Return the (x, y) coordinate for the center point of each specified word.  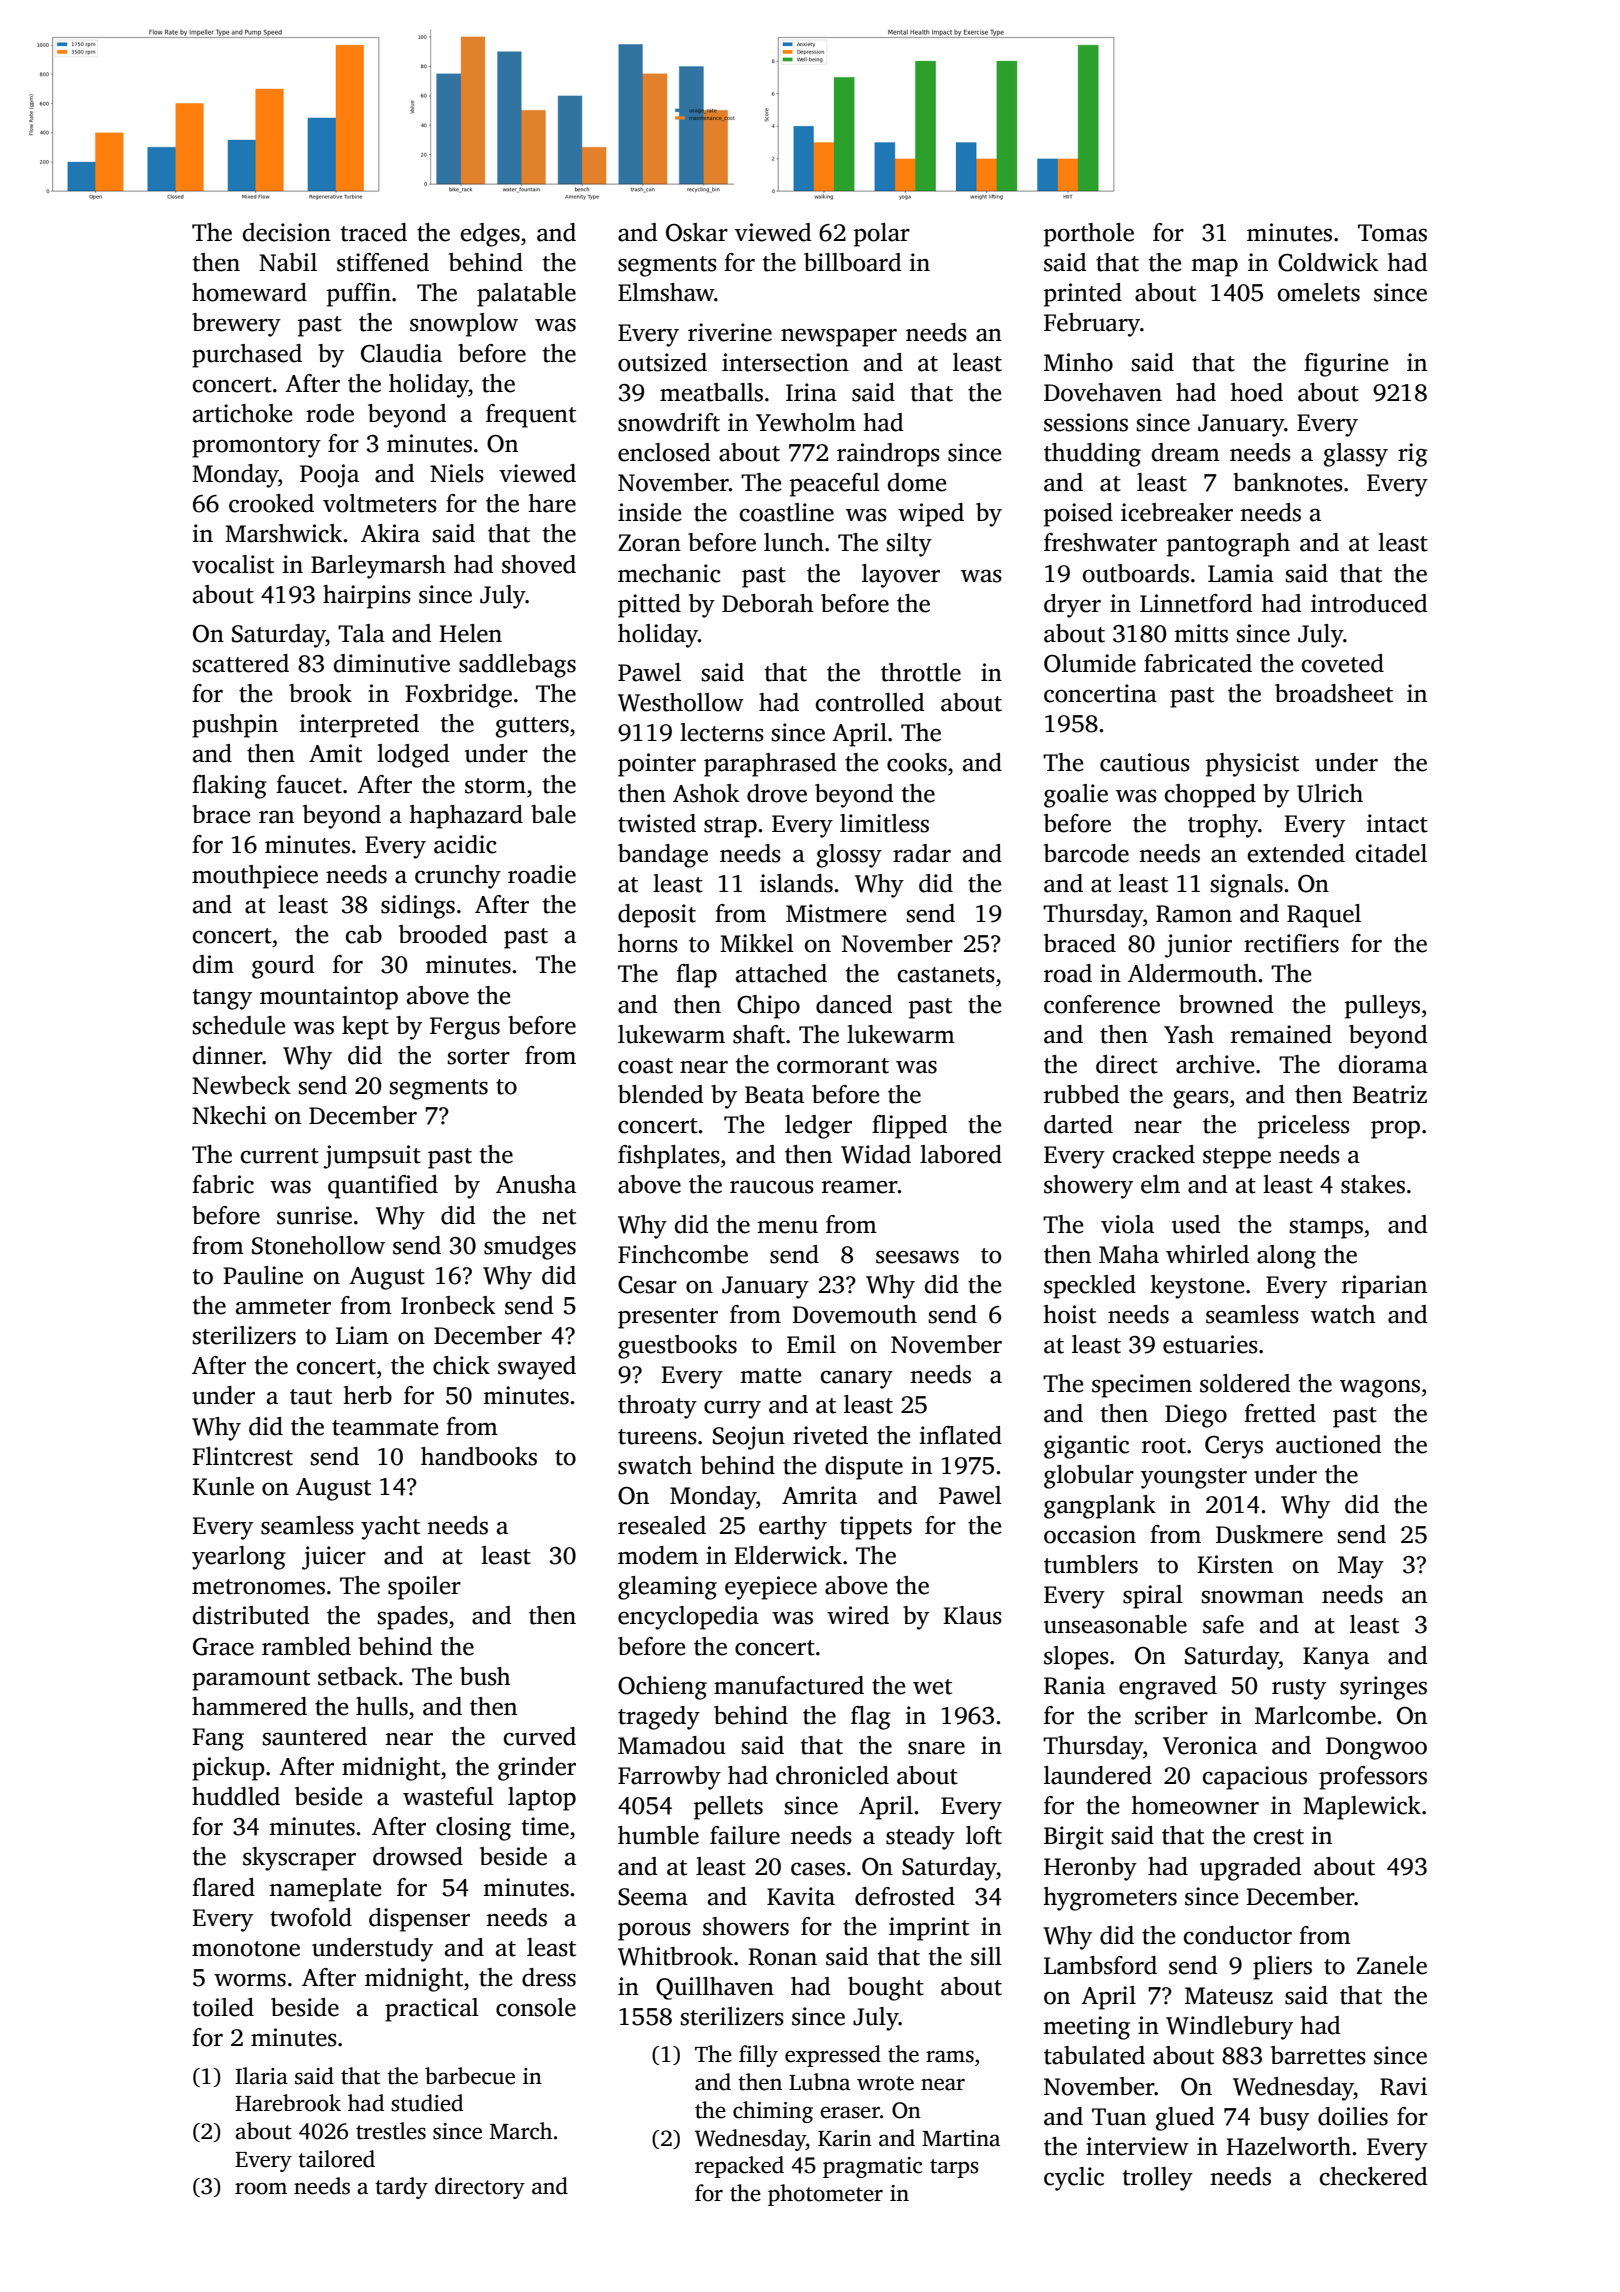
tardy (401, 2188)
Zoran (649, 543)
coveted (1343, 663)
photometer (825, 2195)
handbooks (479, 1456)
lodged (413, 756)
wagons (1380, 1388)
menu (787, 1227)
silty (909, 545)
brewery (236, 325)
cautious (1145, 762)
